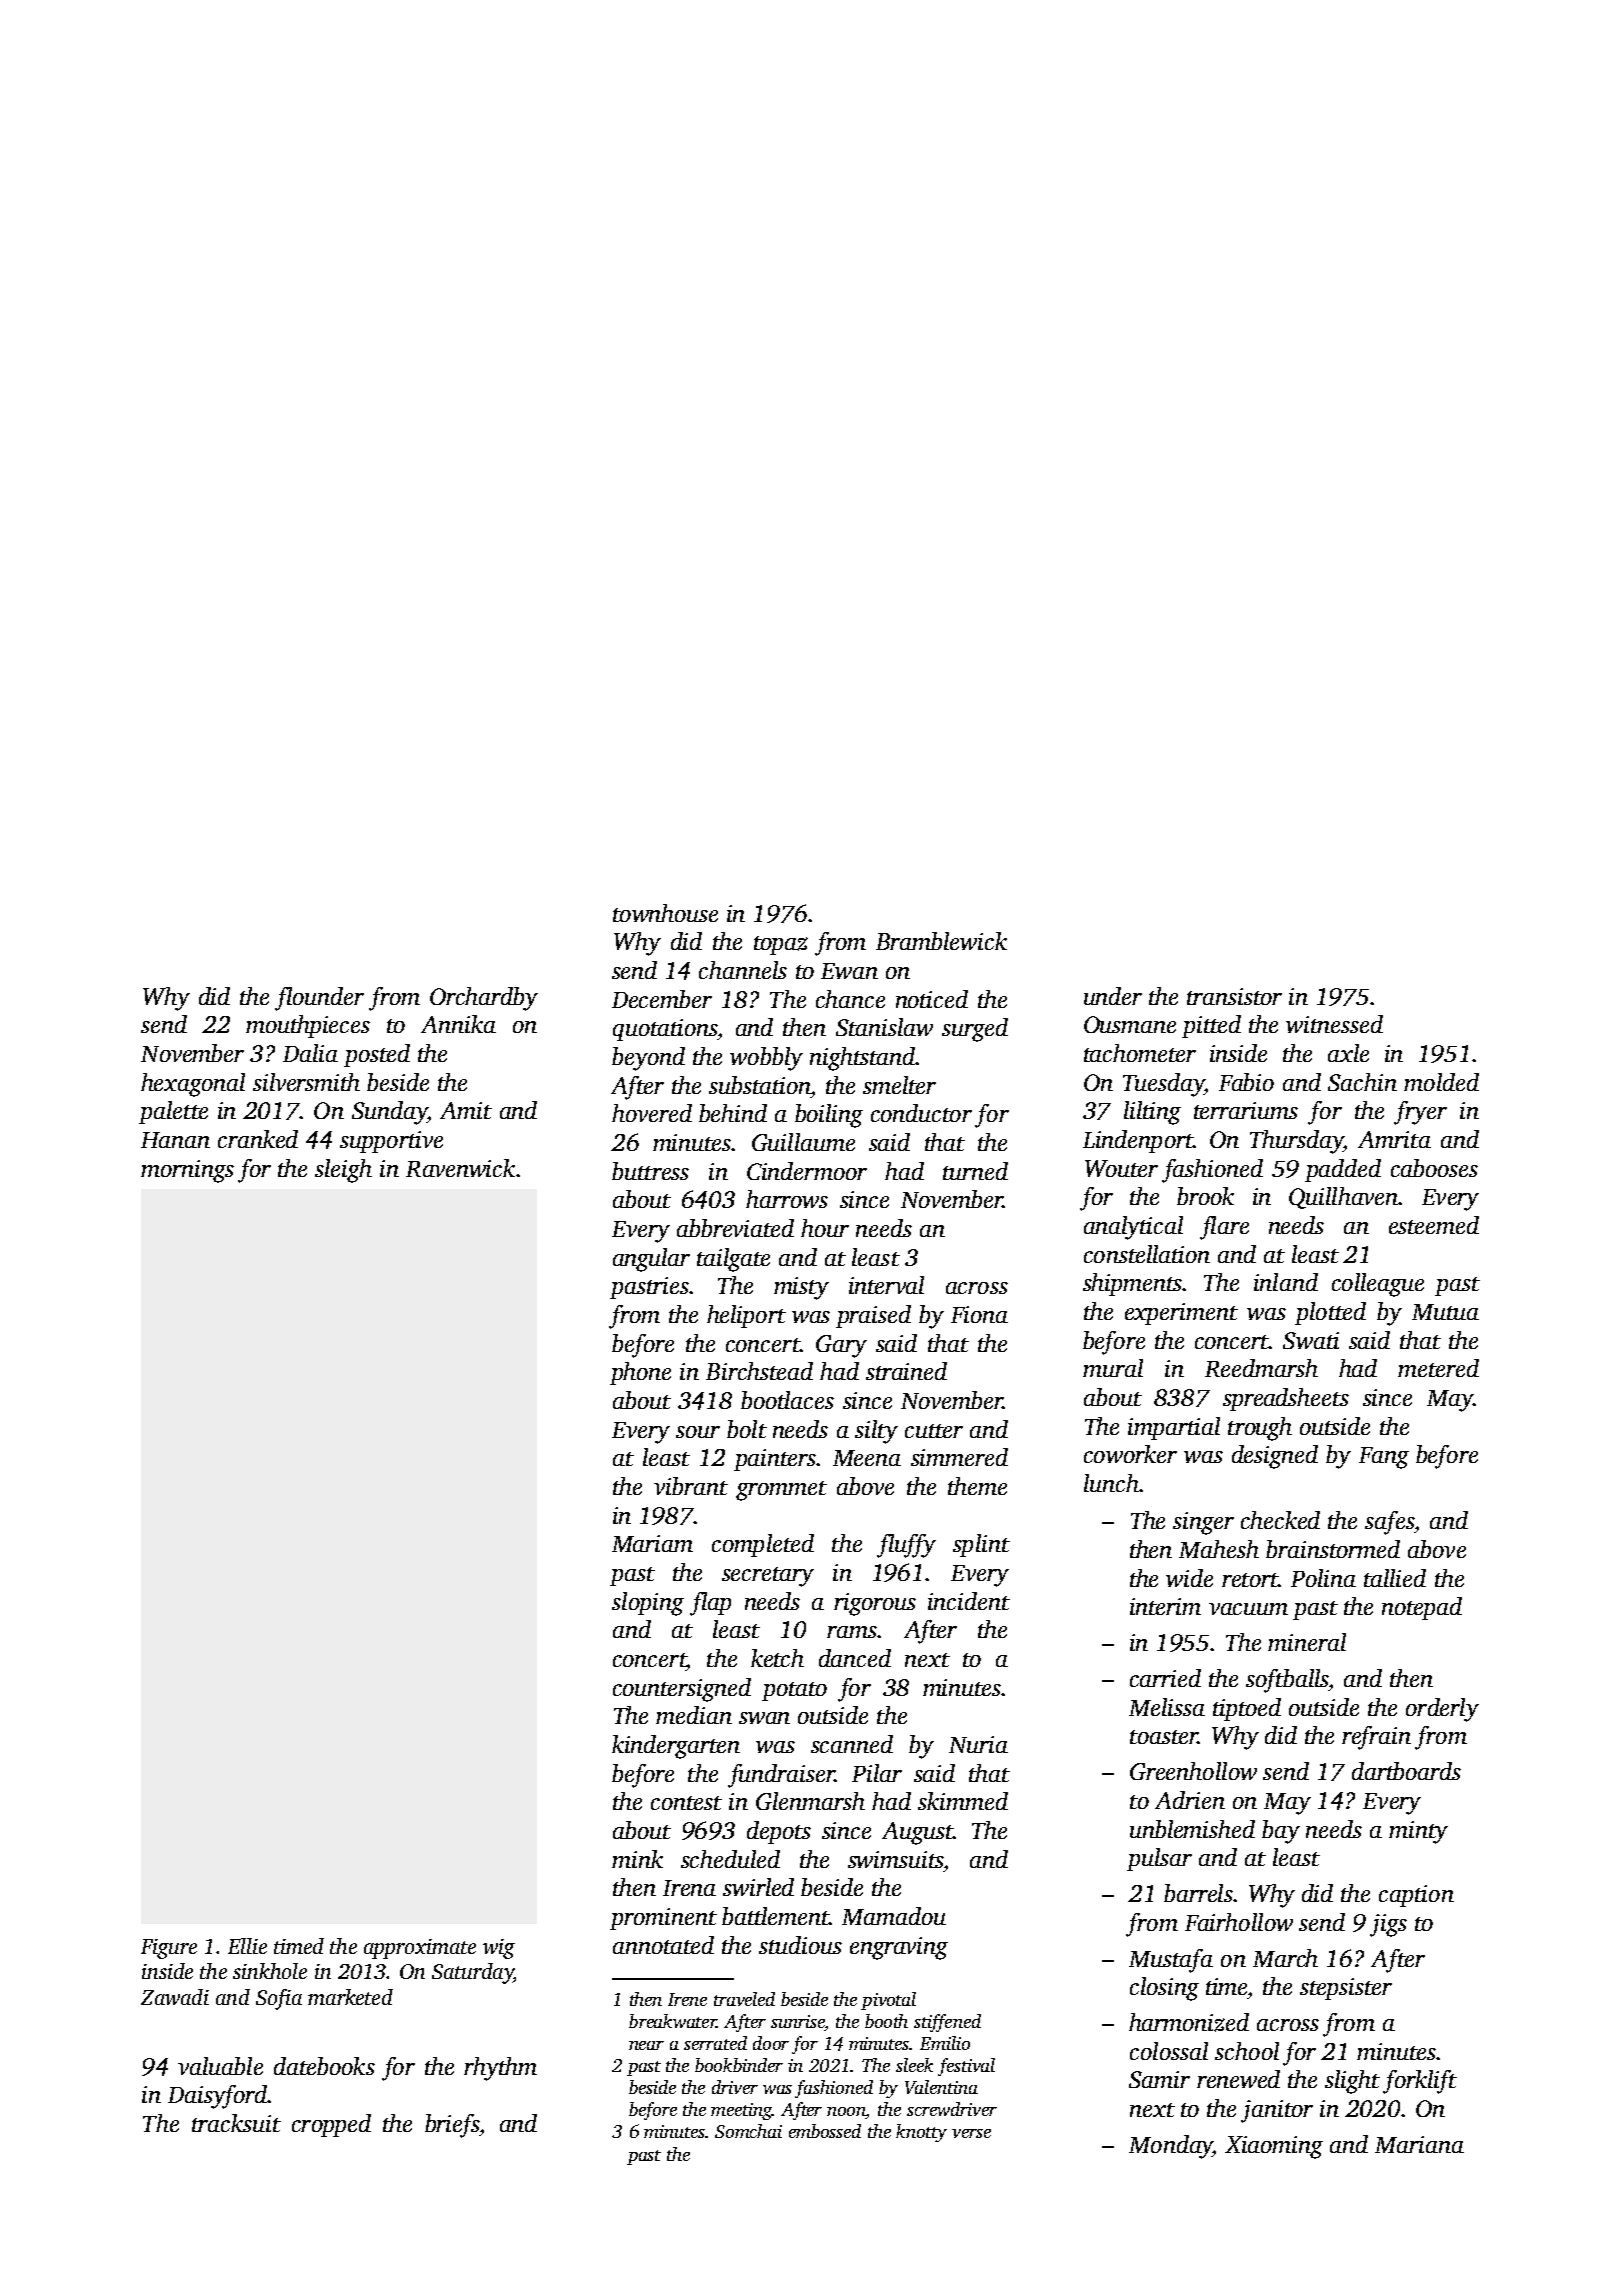  Describe the element at coordinates (886, 2021) in the screenshot. I see `booth` at that location.
